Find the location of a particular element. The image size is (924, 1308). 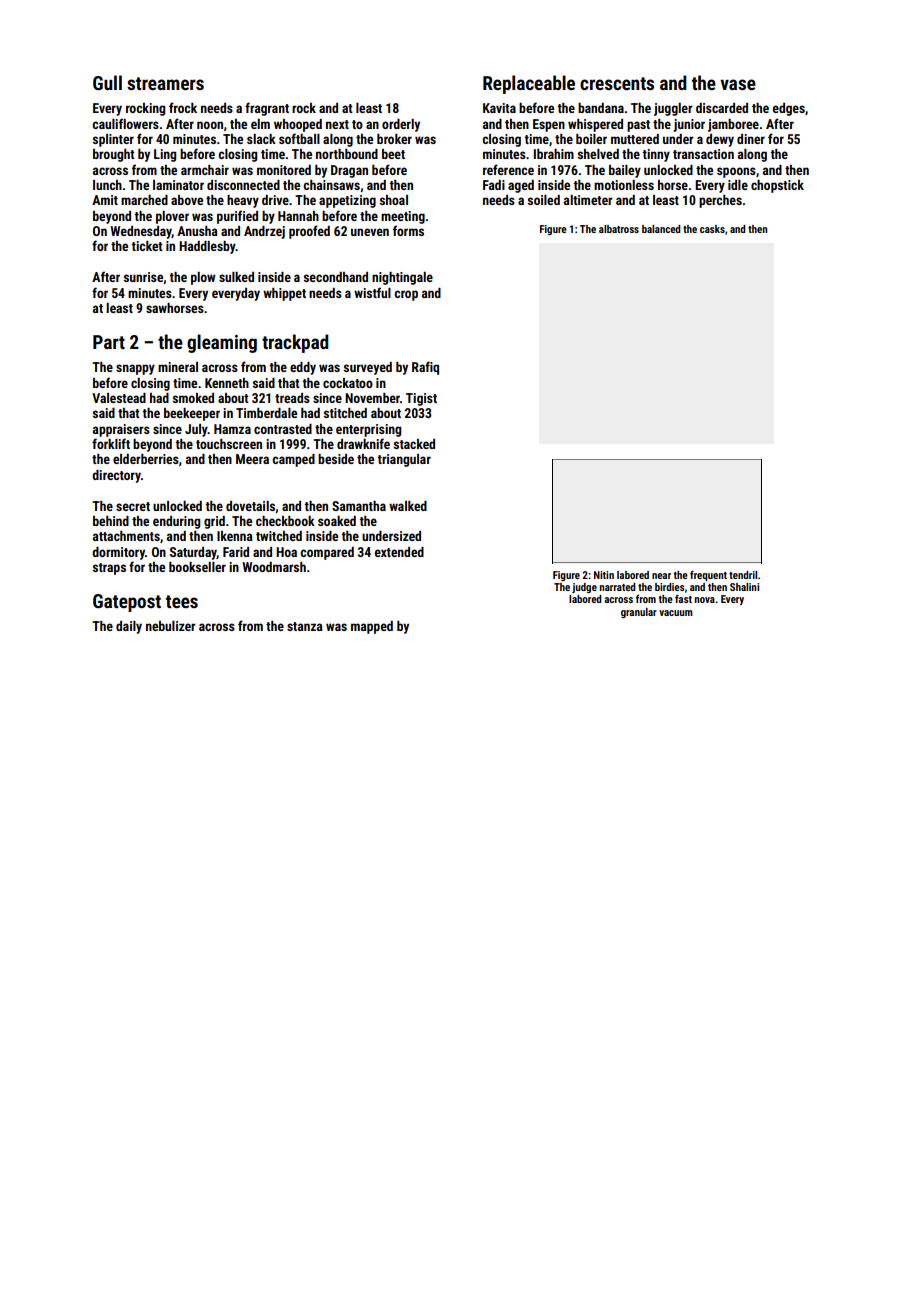

nebulizer is located at coordinates (171, 626).
